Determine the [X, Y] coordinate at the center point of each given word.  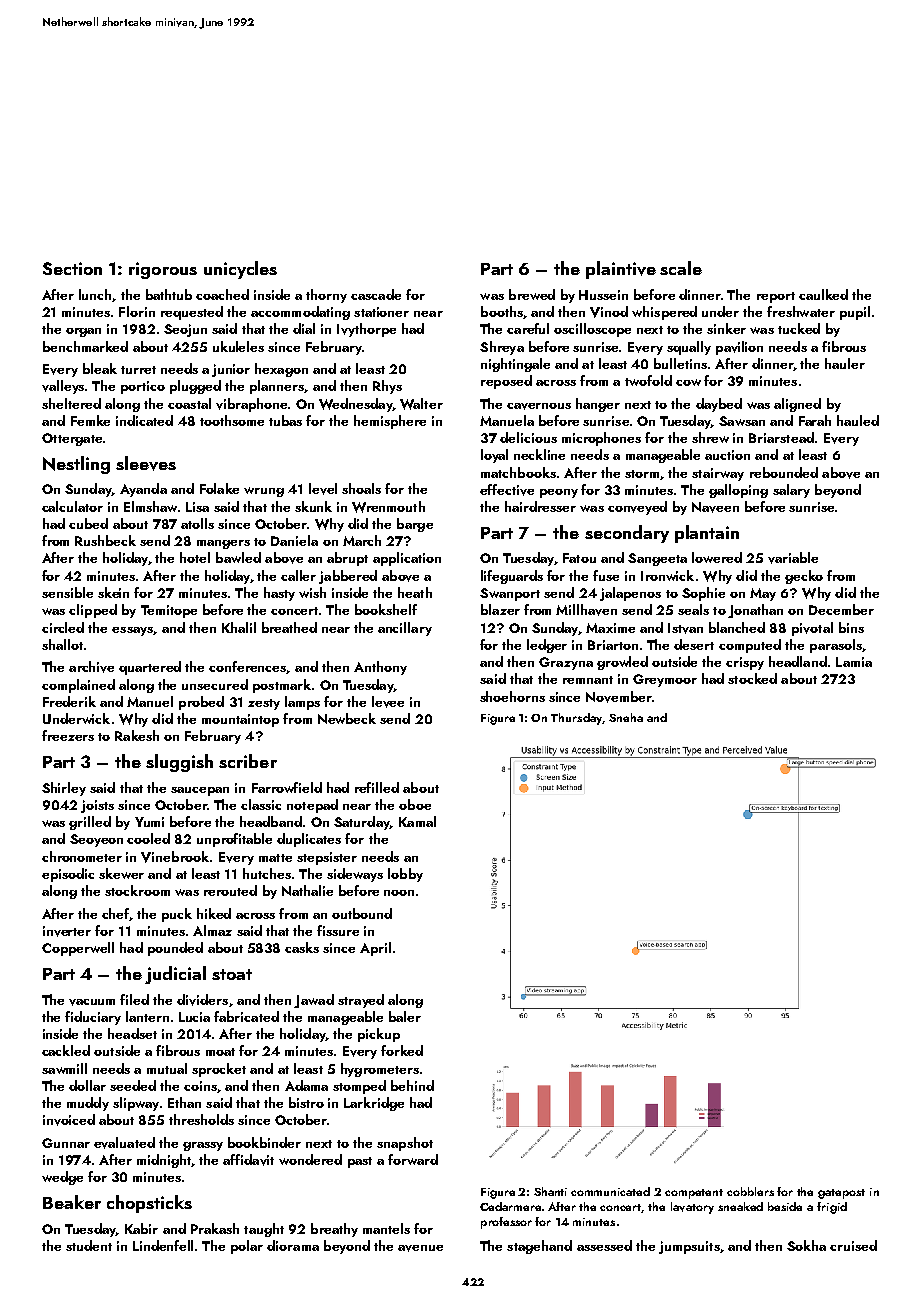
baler [405, 1016]
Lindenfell [163, 1245]
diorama [293, 1245]
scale [681, 268]
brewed [532, 294]
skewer [121, 873]
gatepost [841, 1194]
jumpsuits [689, 1247]
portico [143, 387]
